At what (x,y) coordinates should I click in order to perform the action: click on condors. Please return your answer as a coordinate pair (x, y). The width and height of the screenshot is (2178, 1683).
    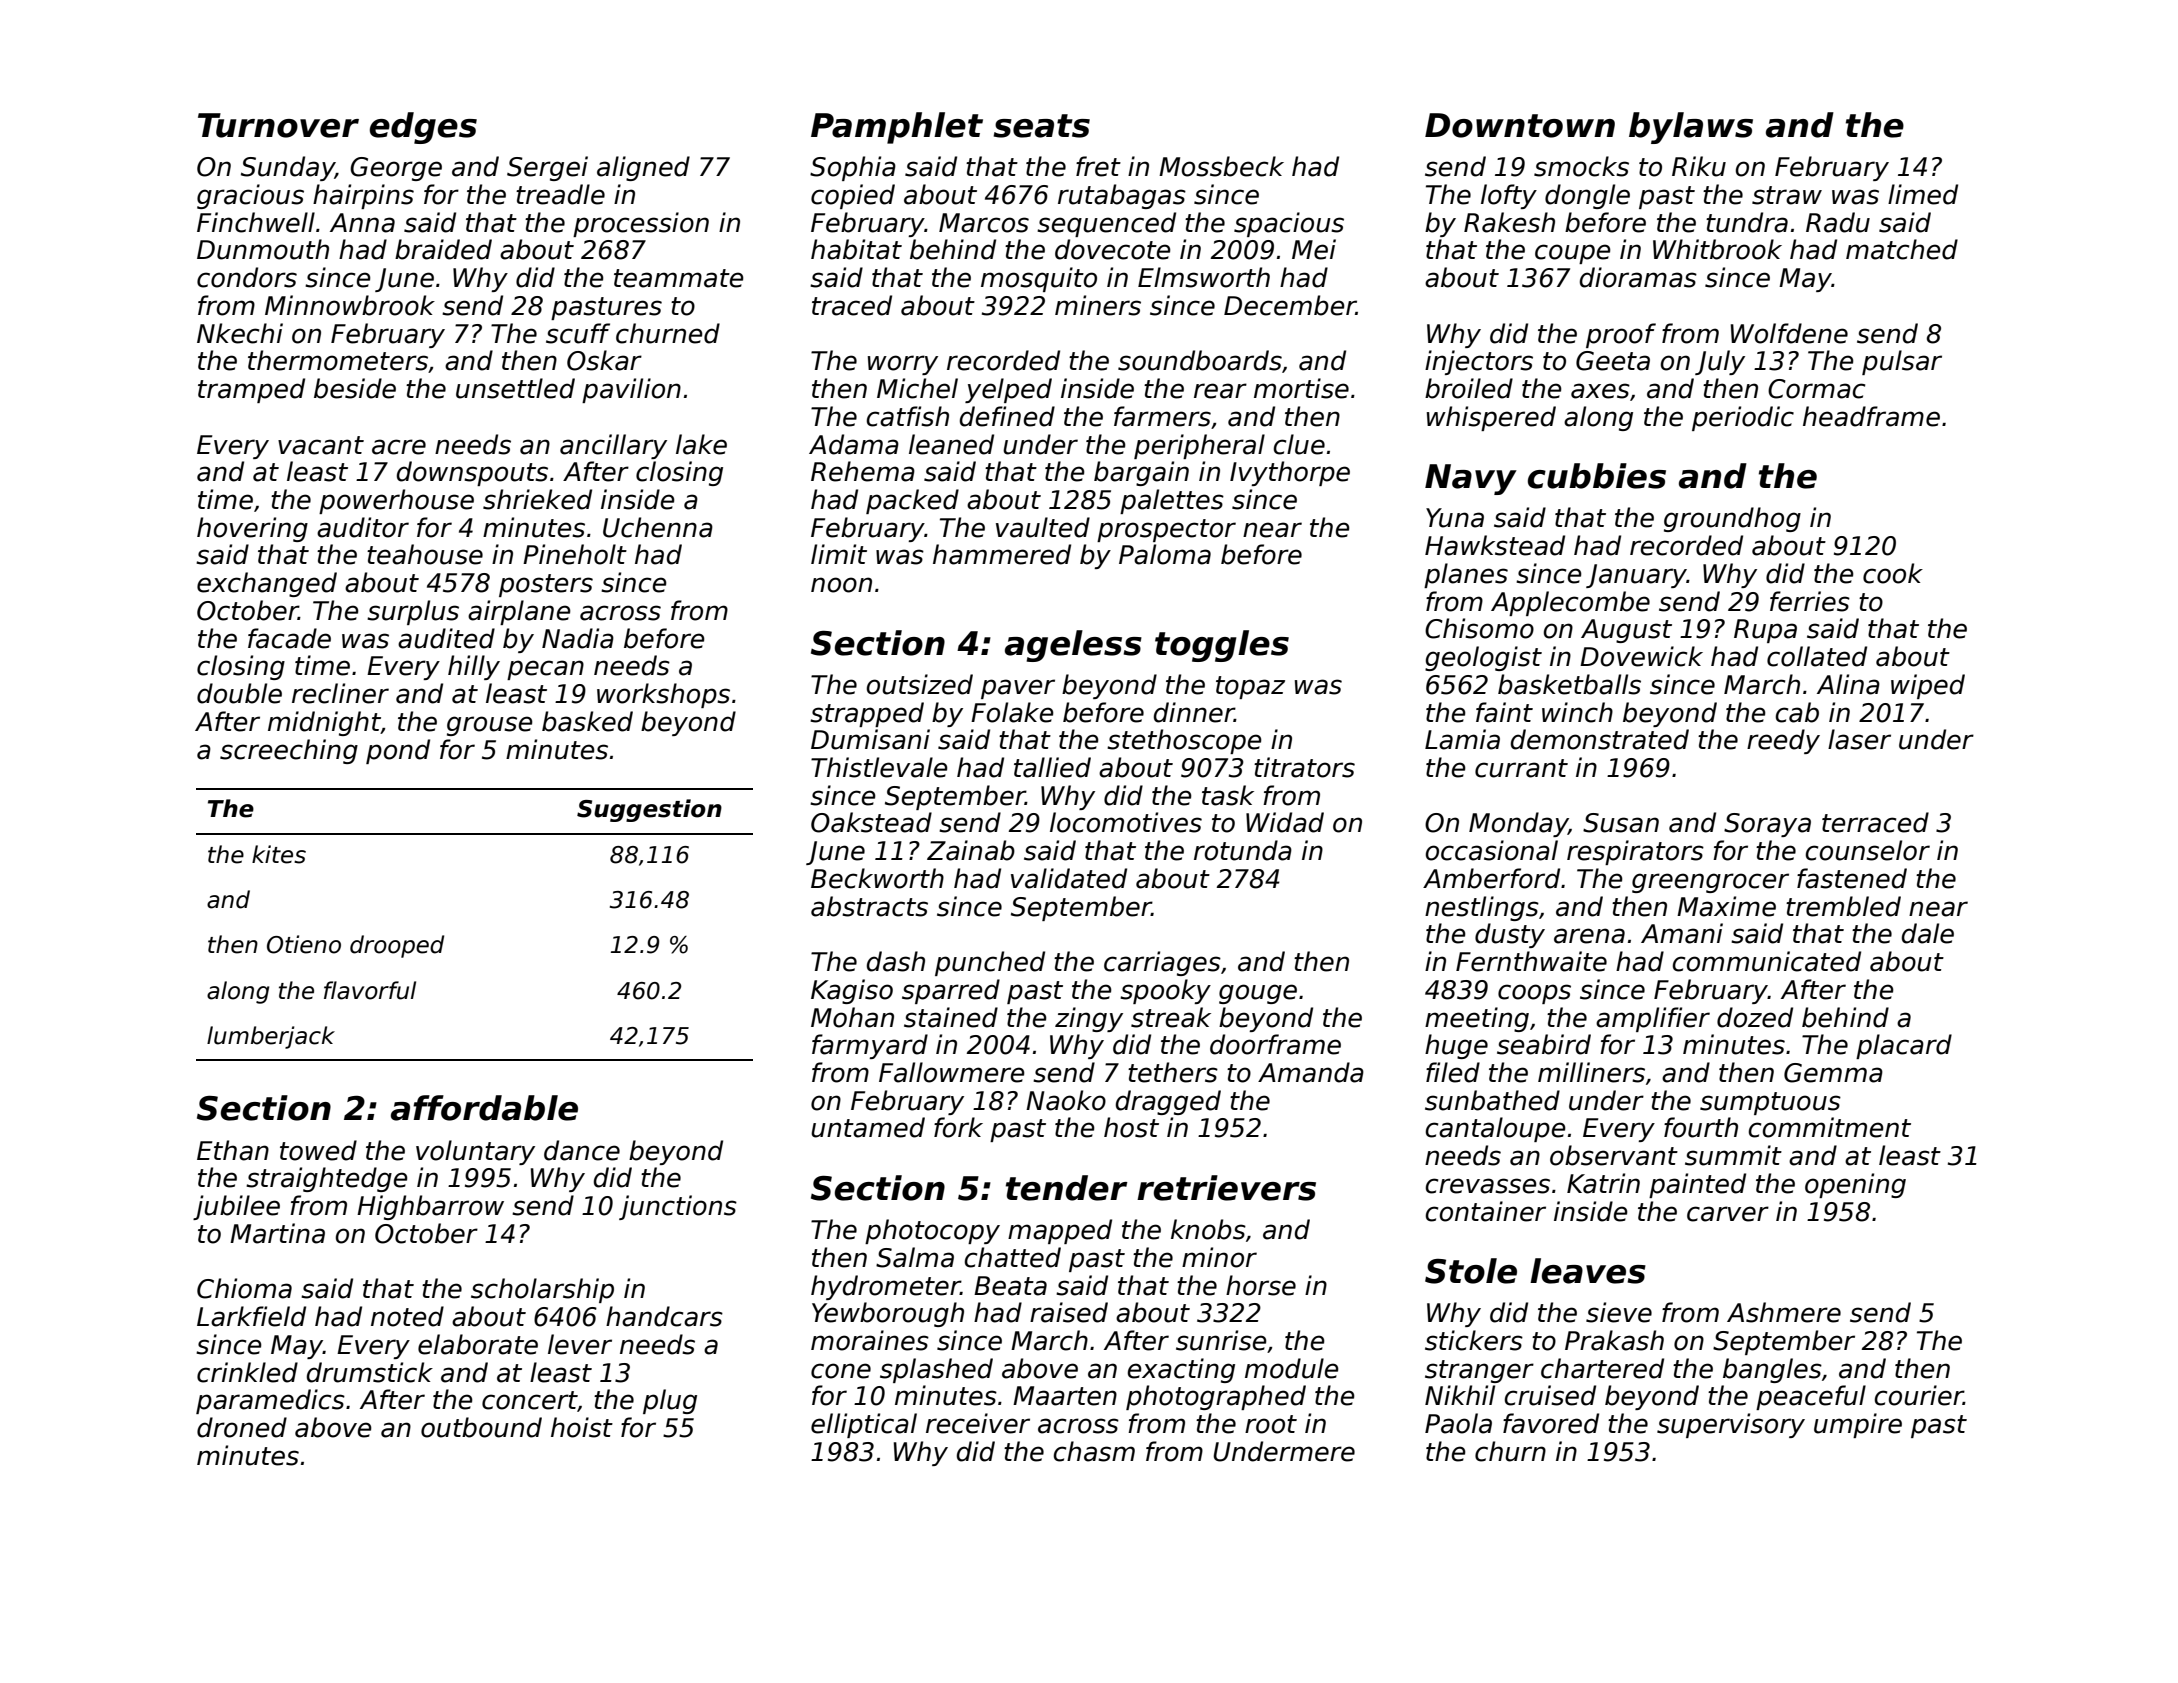
    Looking at the image, I should click on (247, 277).
